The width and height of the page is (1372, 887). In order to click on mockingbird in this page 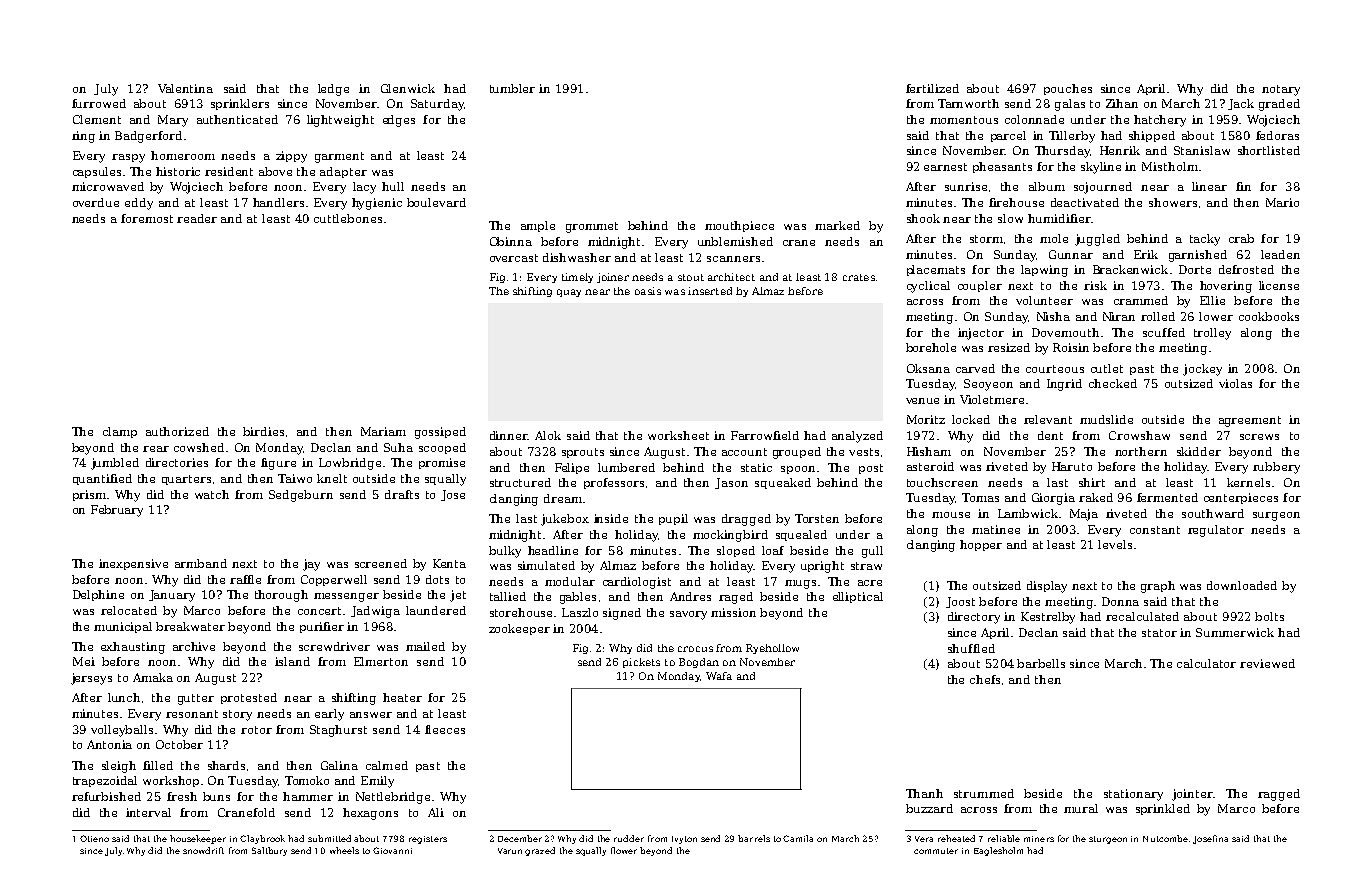, I will do `click(730, 536)`.
